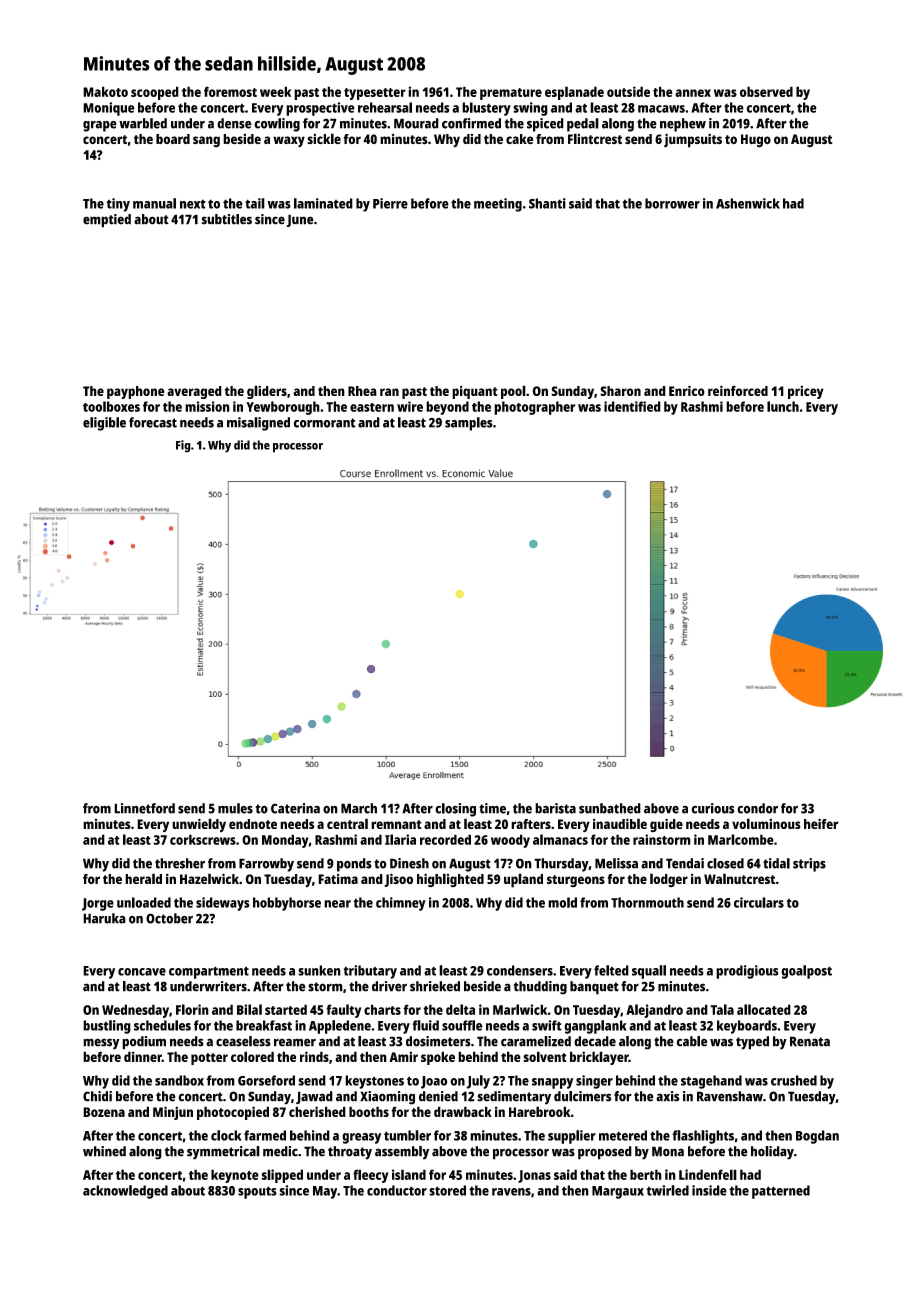 The width and height of the document is (924, 1308). I want to click on samples, so click(469, 424).
